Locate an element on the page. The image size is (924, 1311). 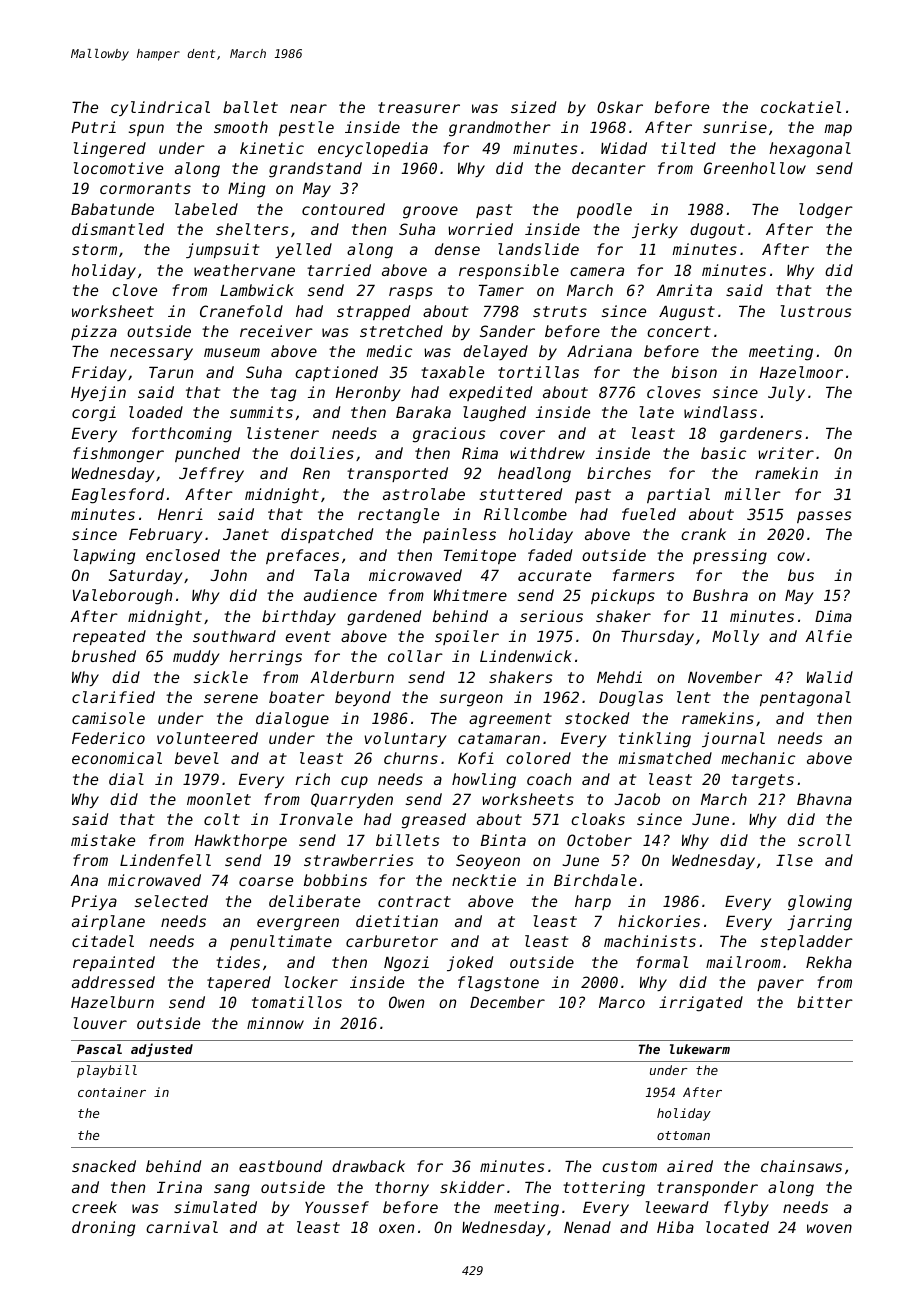
coach is located at coordinates (549, 779).
